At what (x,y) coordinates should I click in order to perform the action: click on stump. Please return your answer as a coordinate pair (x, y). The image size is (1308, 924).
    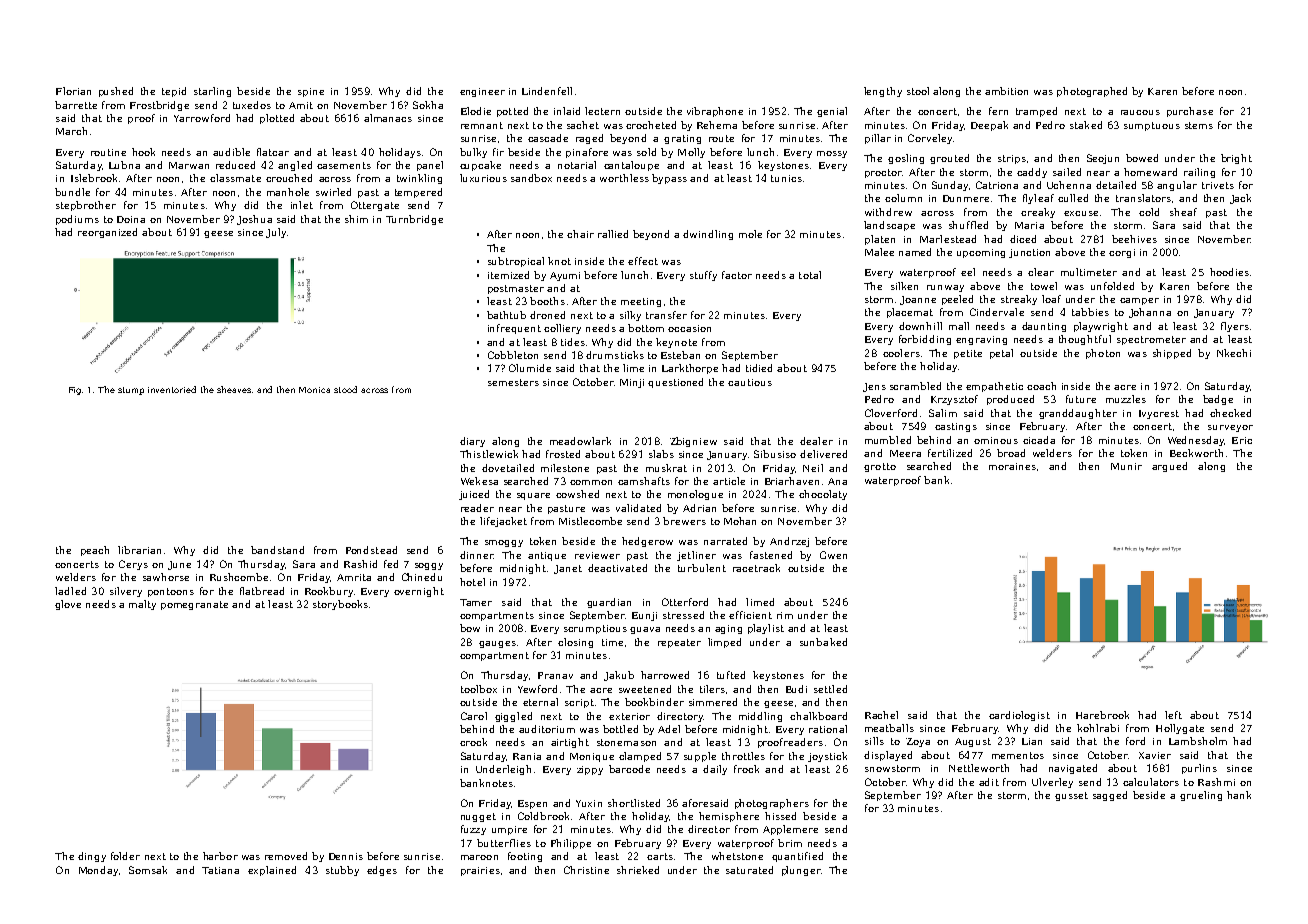
    Looking at the image, I should click on (131, 391).
